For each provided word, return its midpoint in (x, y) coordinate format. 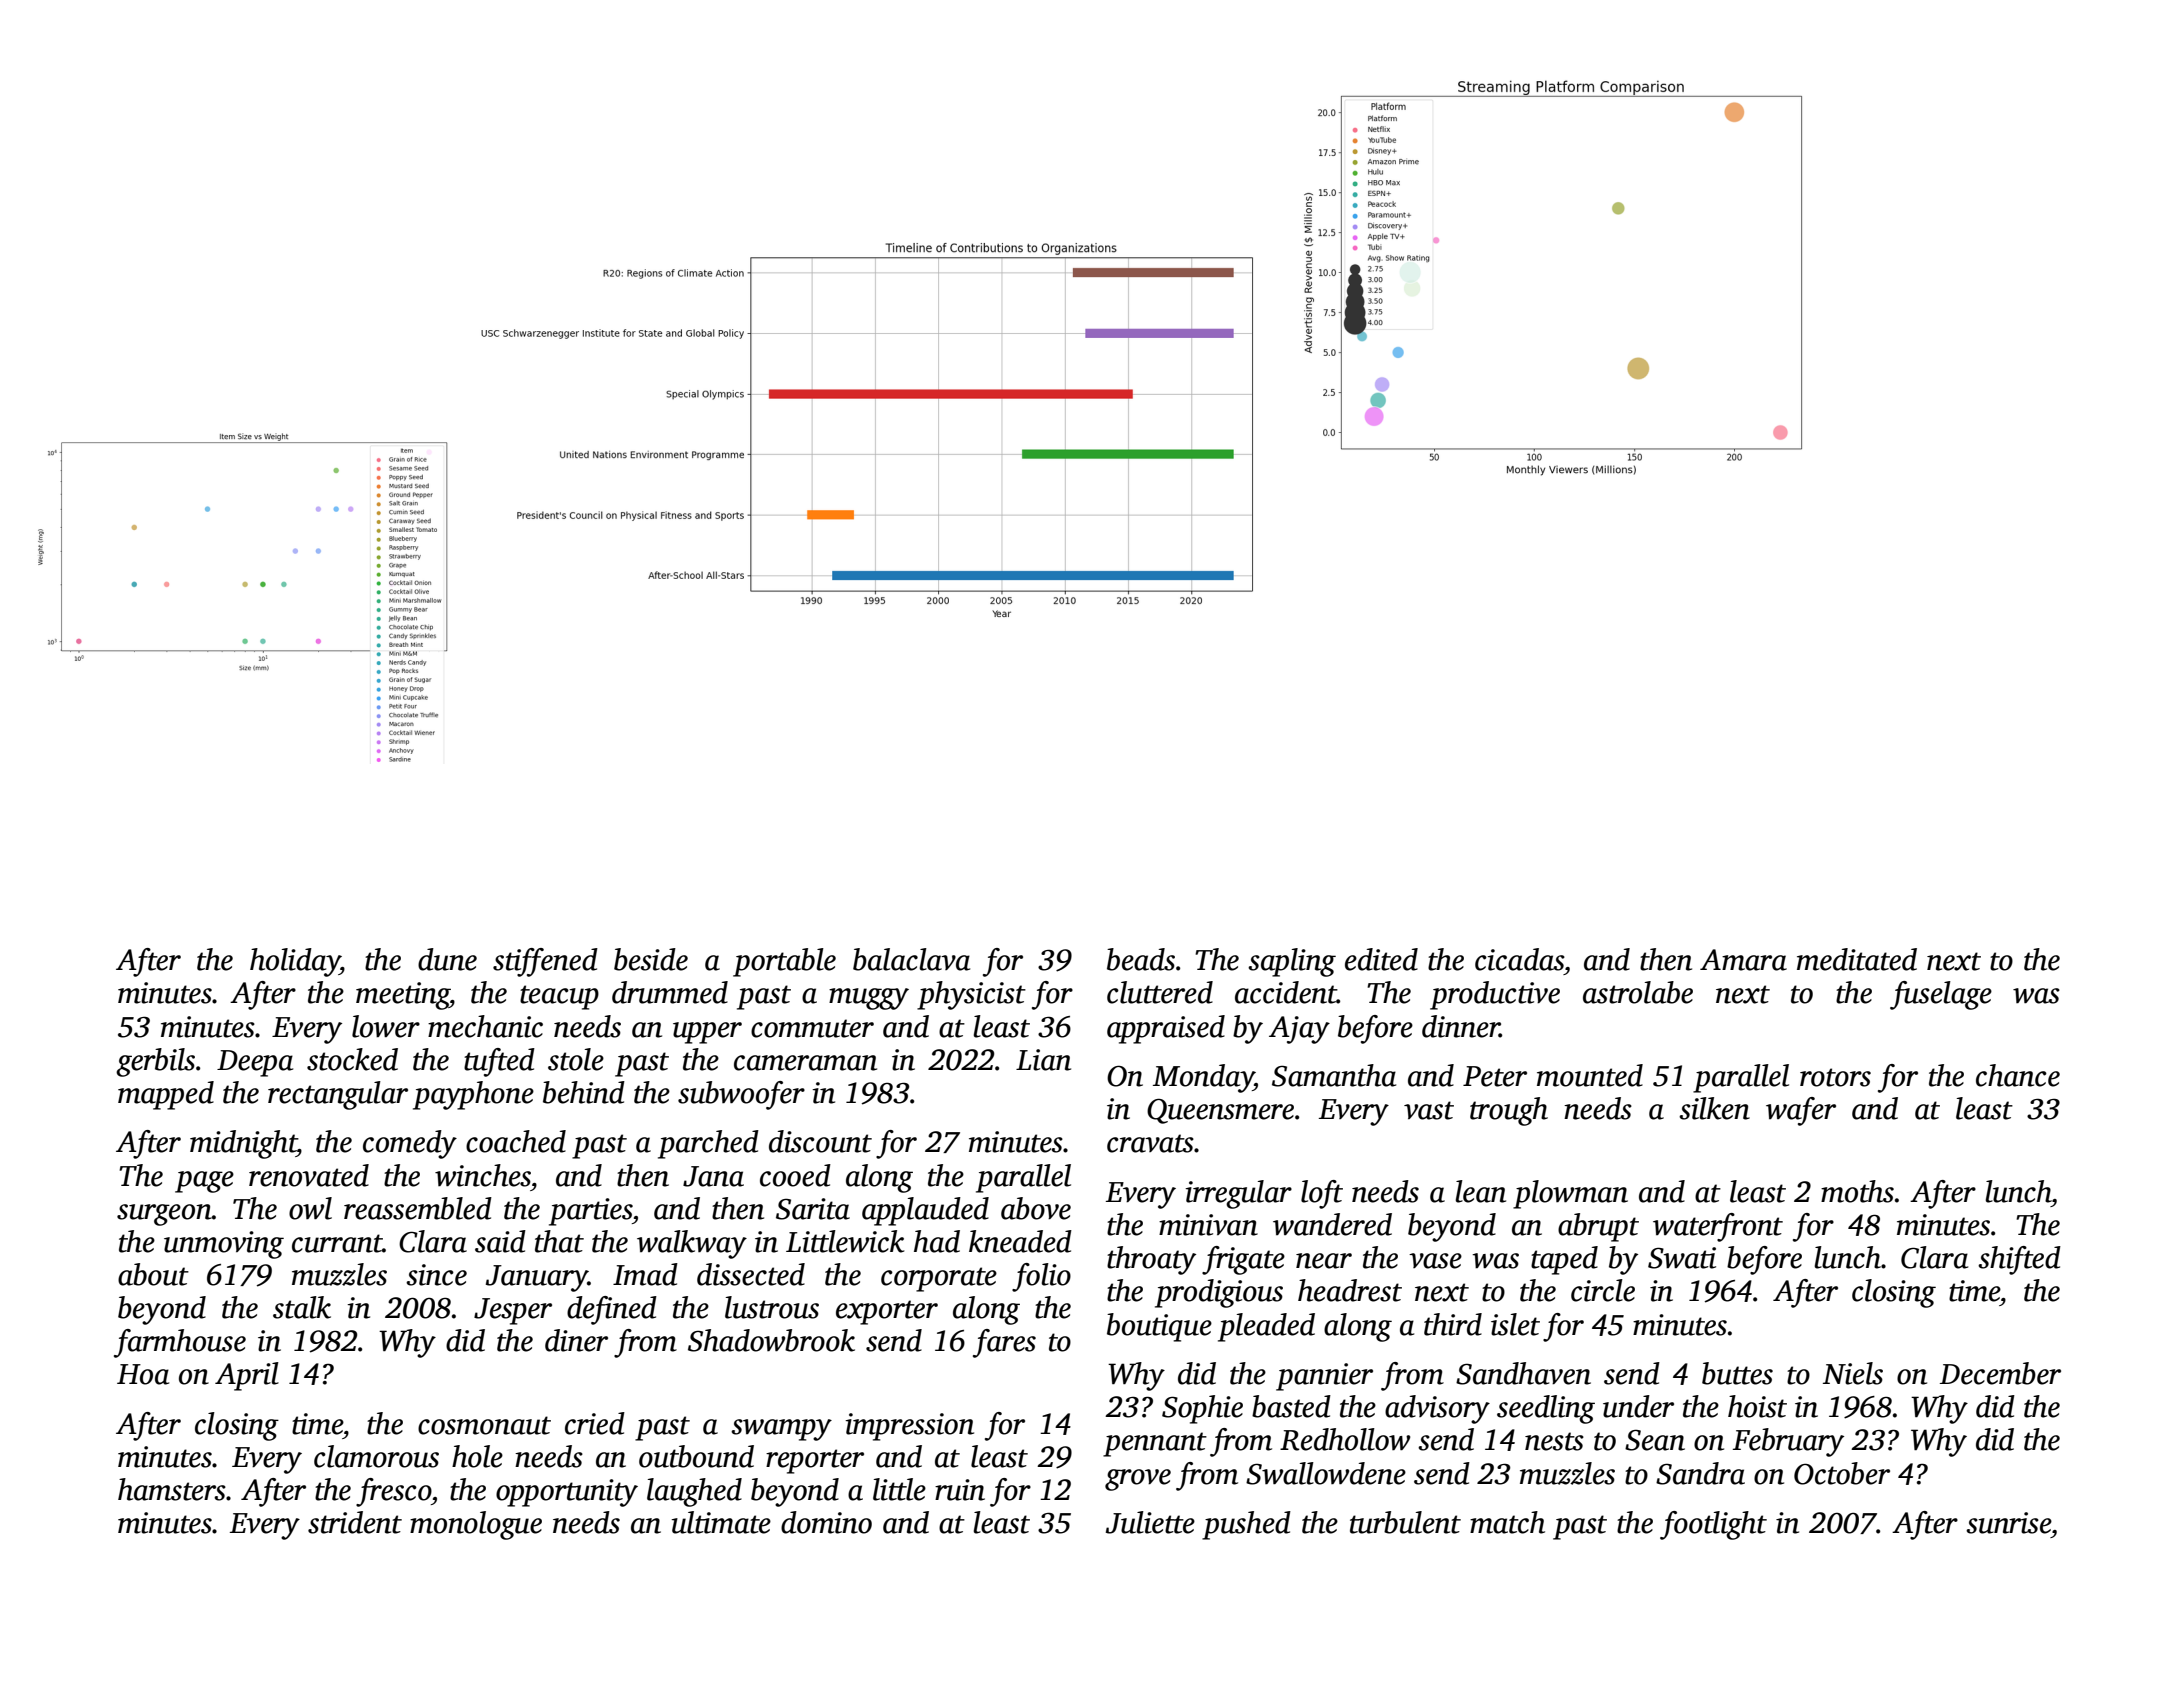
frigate (1243, 1260)
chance (2018, 1075)
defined (612, 1310)
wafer (1801, 1111)
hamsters (172, 1489)
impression (909, 1427)
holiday (295, 962)
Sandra (1700, 1473)
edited (1381, 959)
